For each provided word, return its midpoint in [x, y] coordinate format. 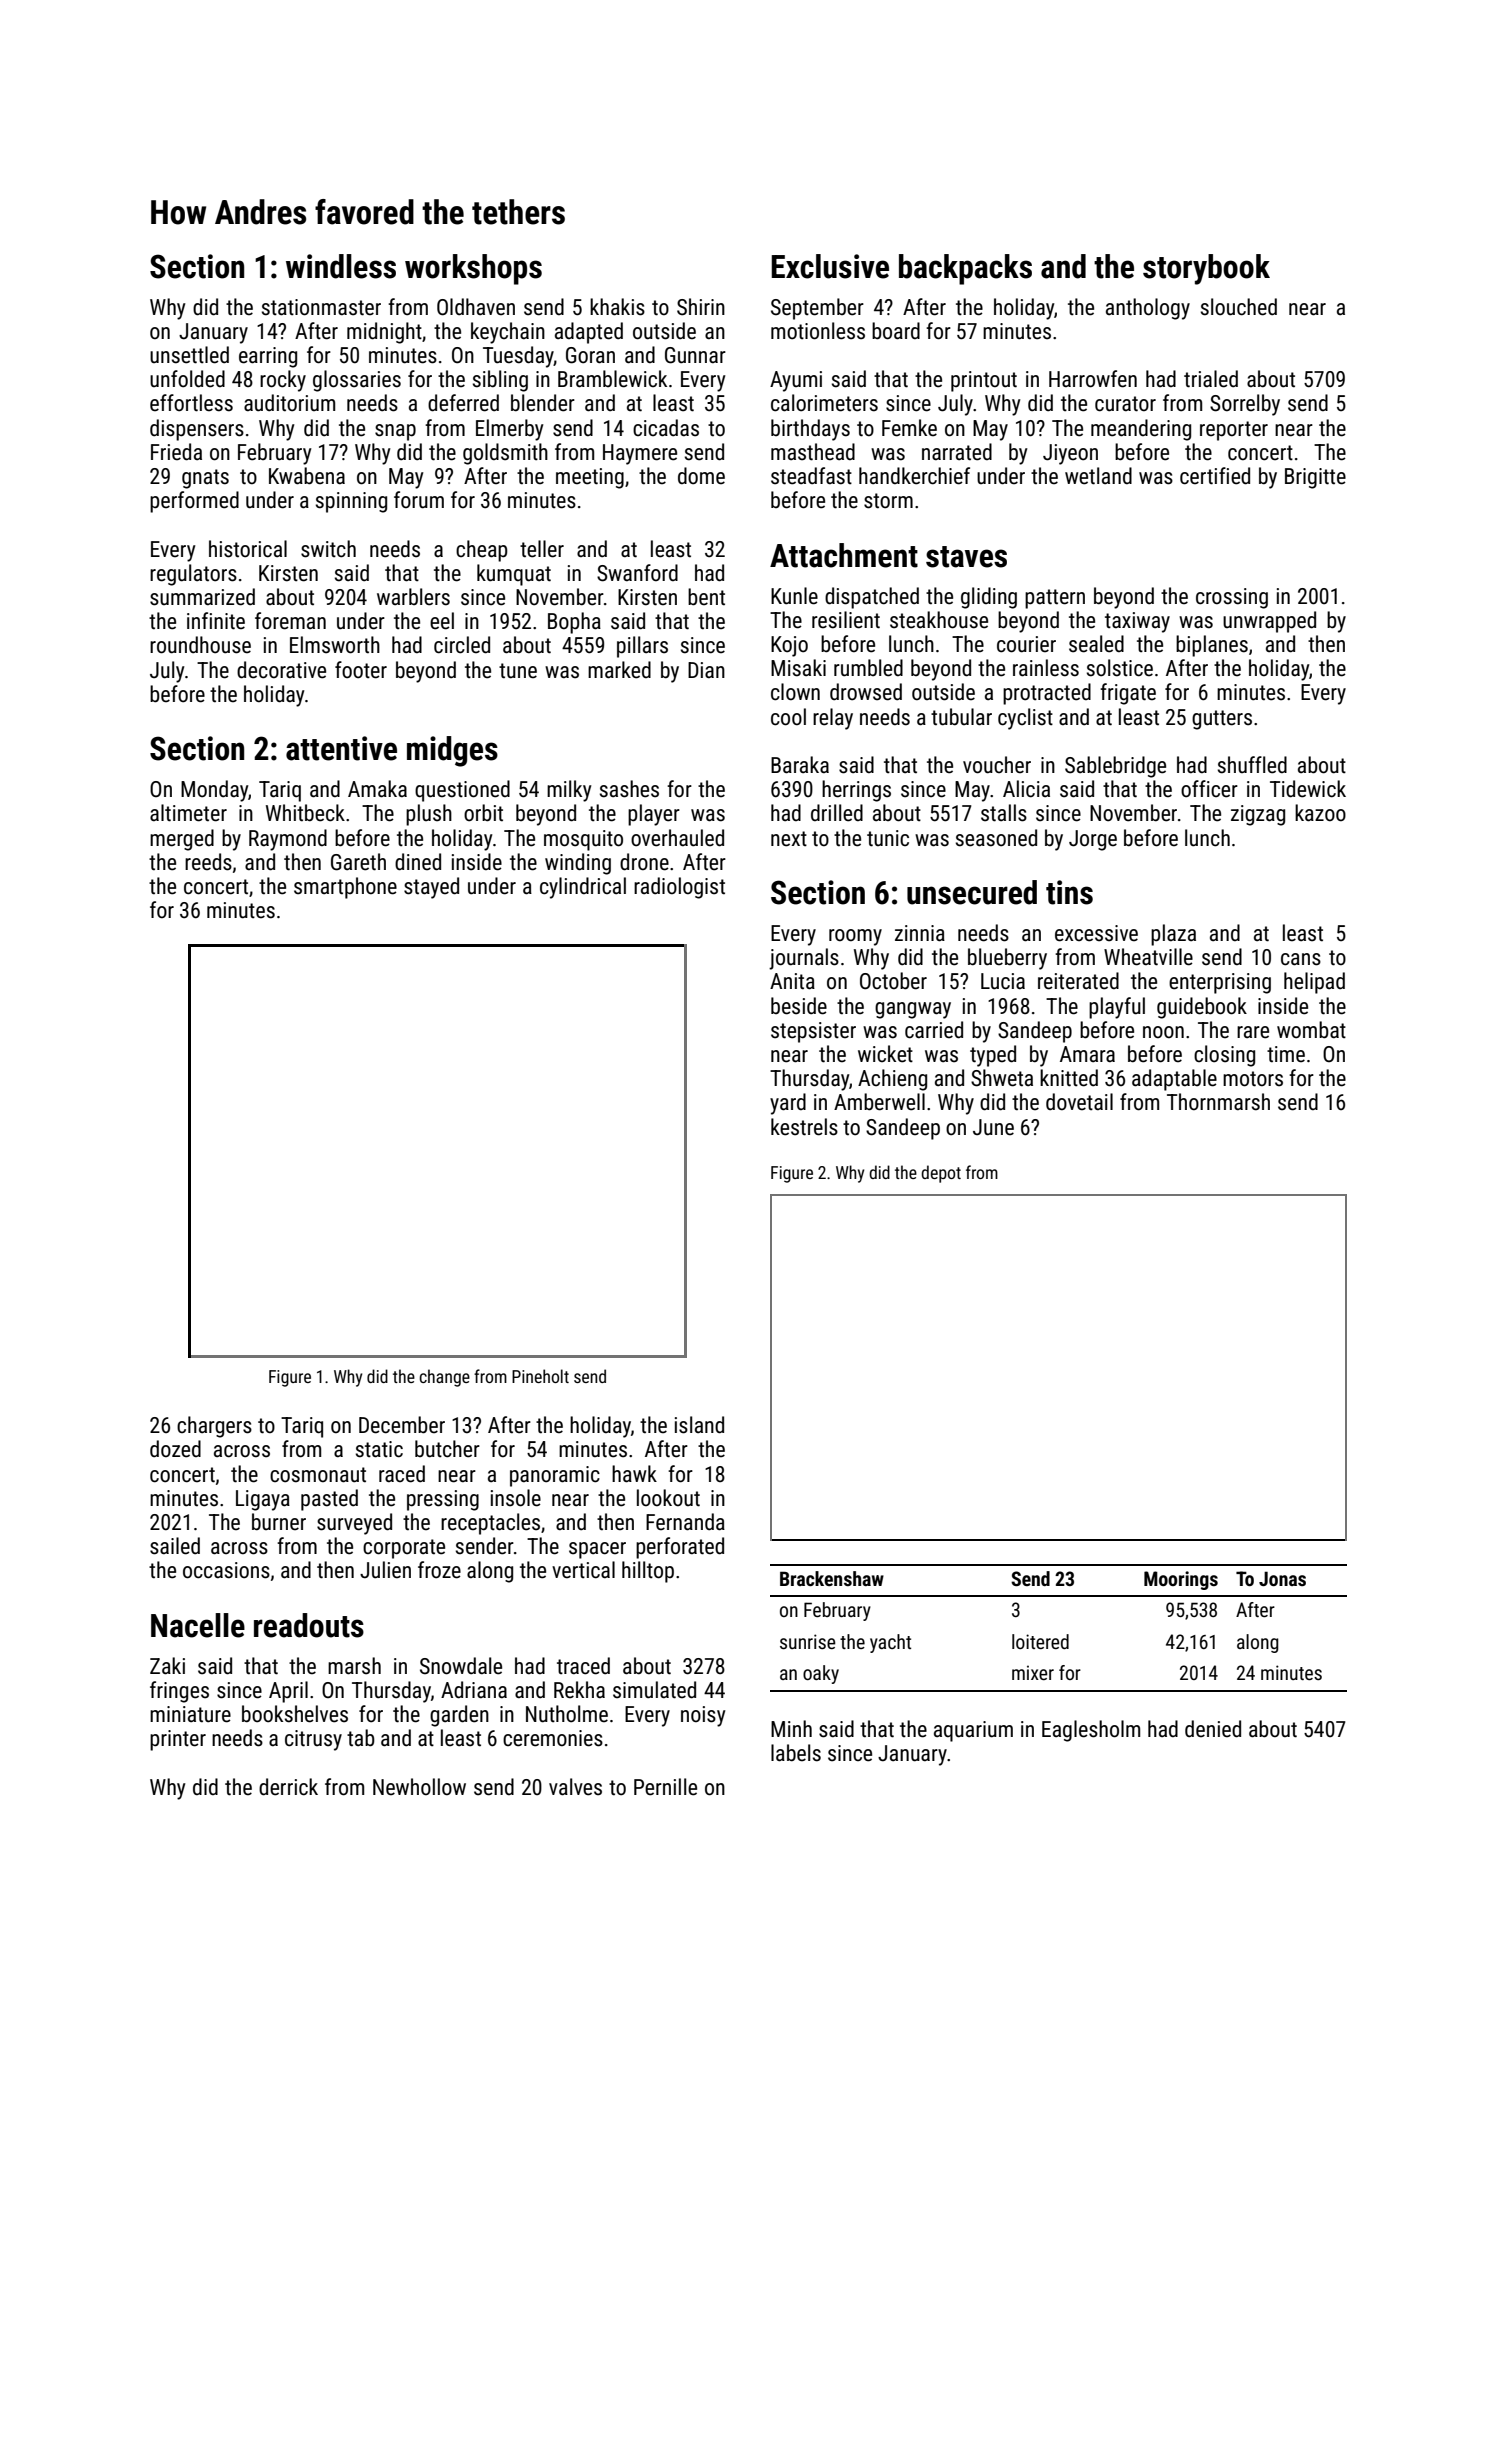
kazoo [1320, 813]
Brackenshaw [832, 1578]
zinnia [920, 933]
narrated [957, 452]
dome [701, 476]
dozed [175, 1449]
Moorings [1181, 1580]
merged [182, 840]
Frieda [176, 452]
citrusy [313, 1740]
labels [796, 1753]
